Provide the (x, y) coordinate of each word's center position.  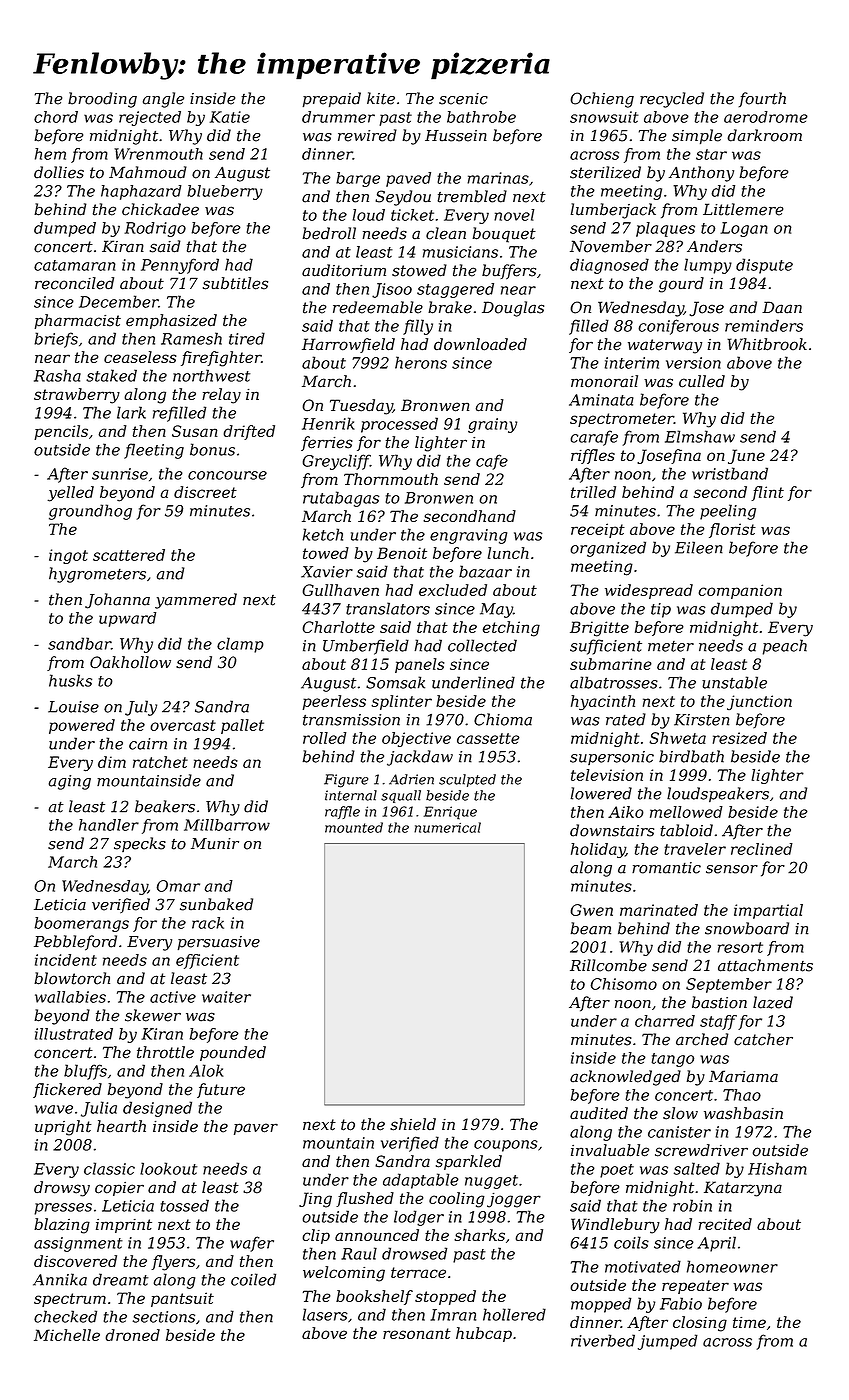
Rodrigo (155, 229)
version (693, 363)
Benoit (402, 553)
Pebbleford (75, 943)
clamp (240, 645)
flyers (173, 1263)
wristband (730, 473)
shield (413, 1124)
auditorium (344, 270)
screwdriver (701, 1150)
